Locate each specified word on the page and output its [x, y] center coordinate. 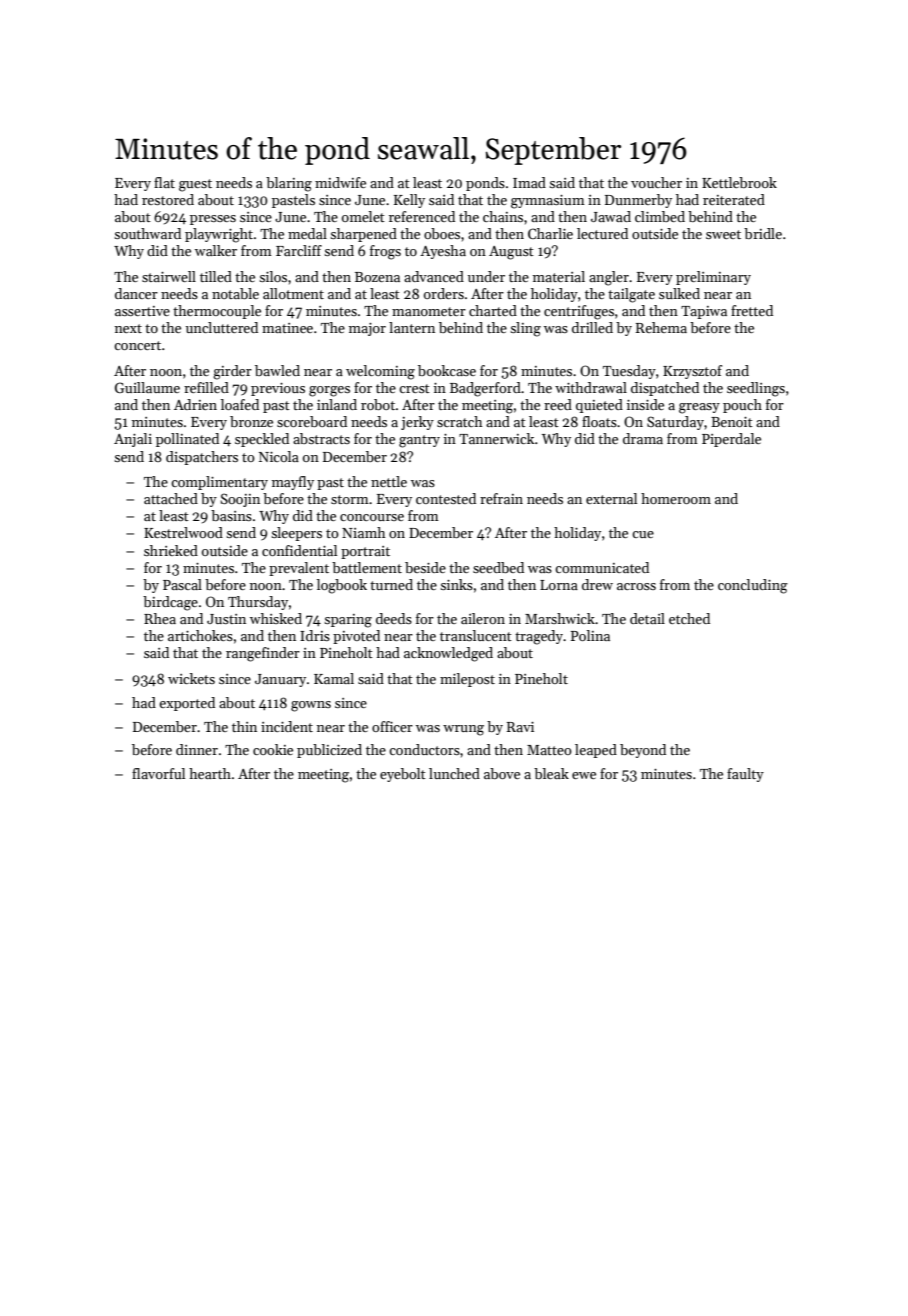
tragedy [539, 637]
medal [307, 233]
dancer [136, 293]
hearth [210, 773]
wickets [191, 678]
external [611, 498]
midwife [340, 182]
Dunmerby [638, 201]
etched [689, 618]
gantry [419, 441]
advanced [434, 276]
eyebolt [403, 775]
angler [609, 278]
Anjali [133, 440]
